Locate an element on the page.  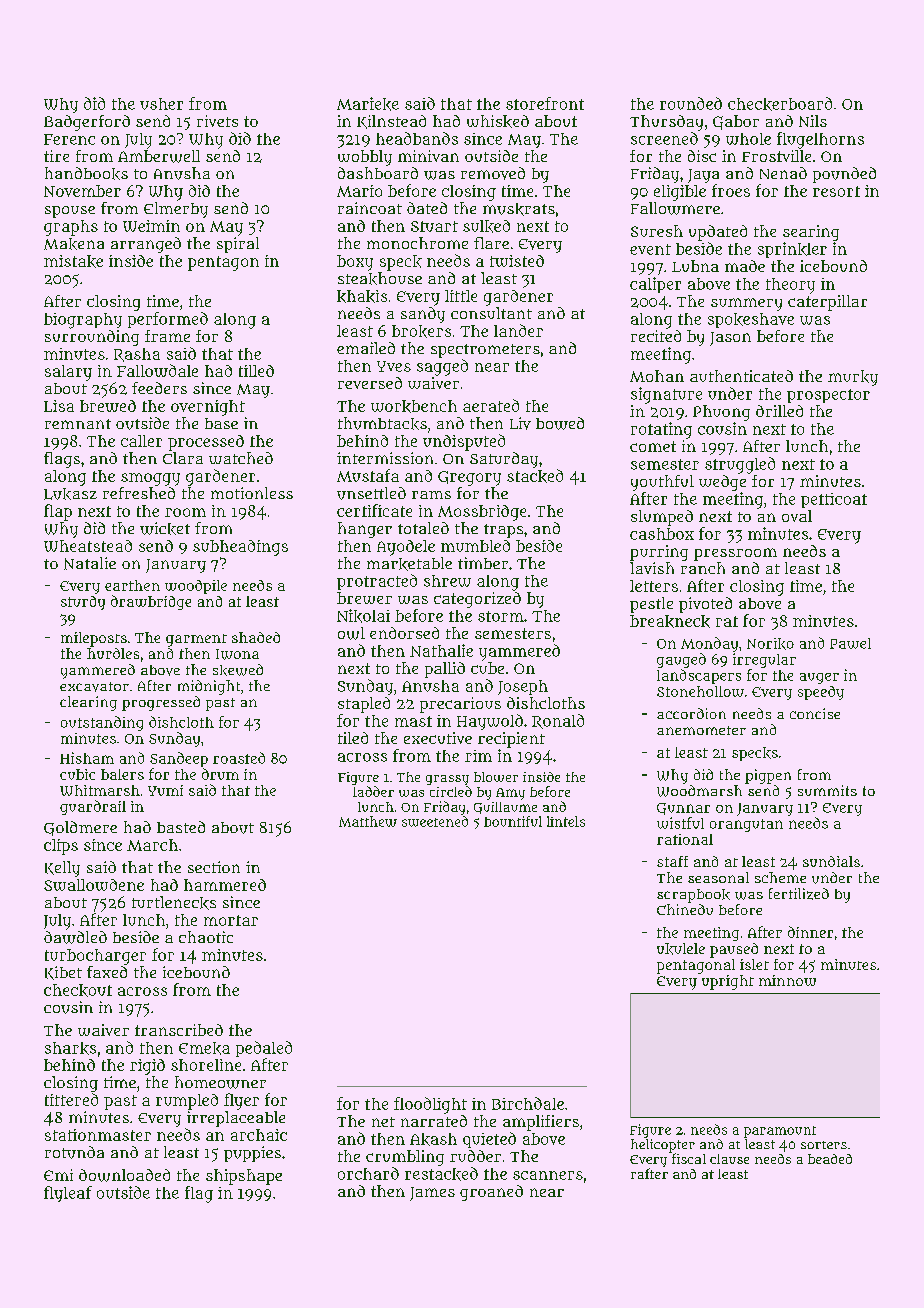
Nils is located at coordinates (813, 121).
